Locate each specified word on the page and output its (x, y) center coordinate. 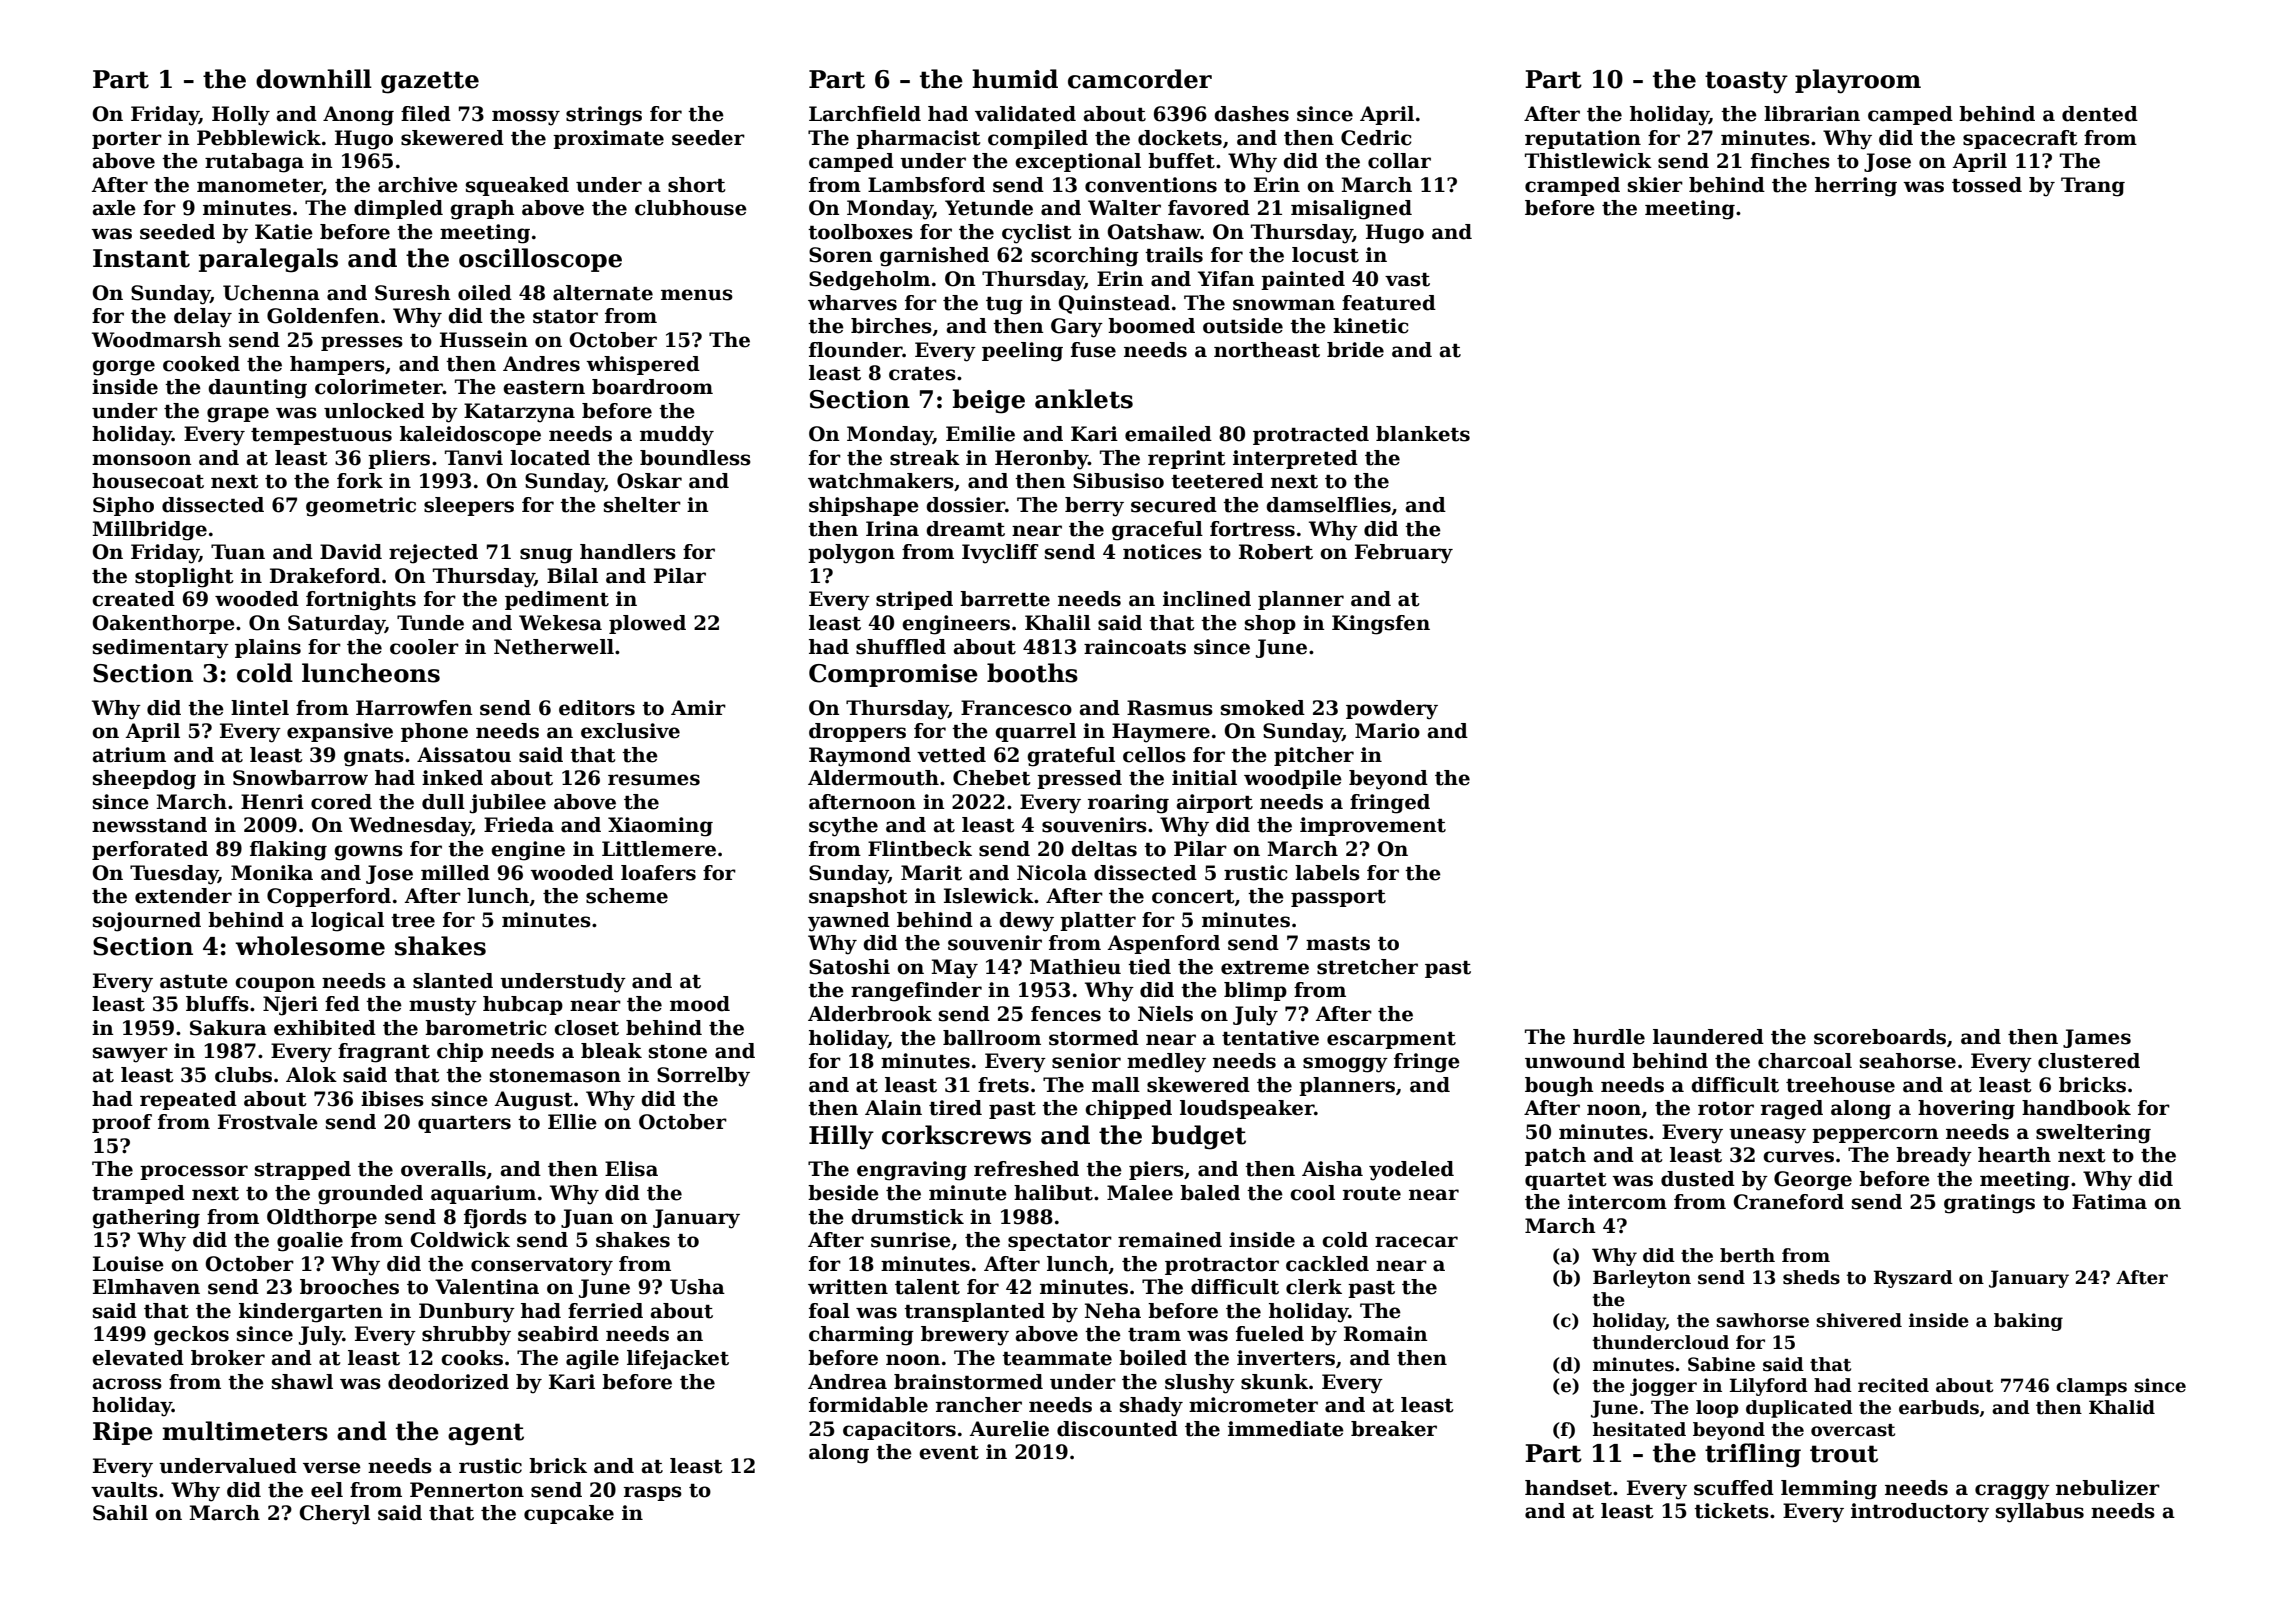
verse (332, 1468)
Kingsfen (1381, 625)
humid (1015, 79)
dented (2100, 114)
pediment (557, 600)
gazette (430, 82)
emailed (1168, 434)
